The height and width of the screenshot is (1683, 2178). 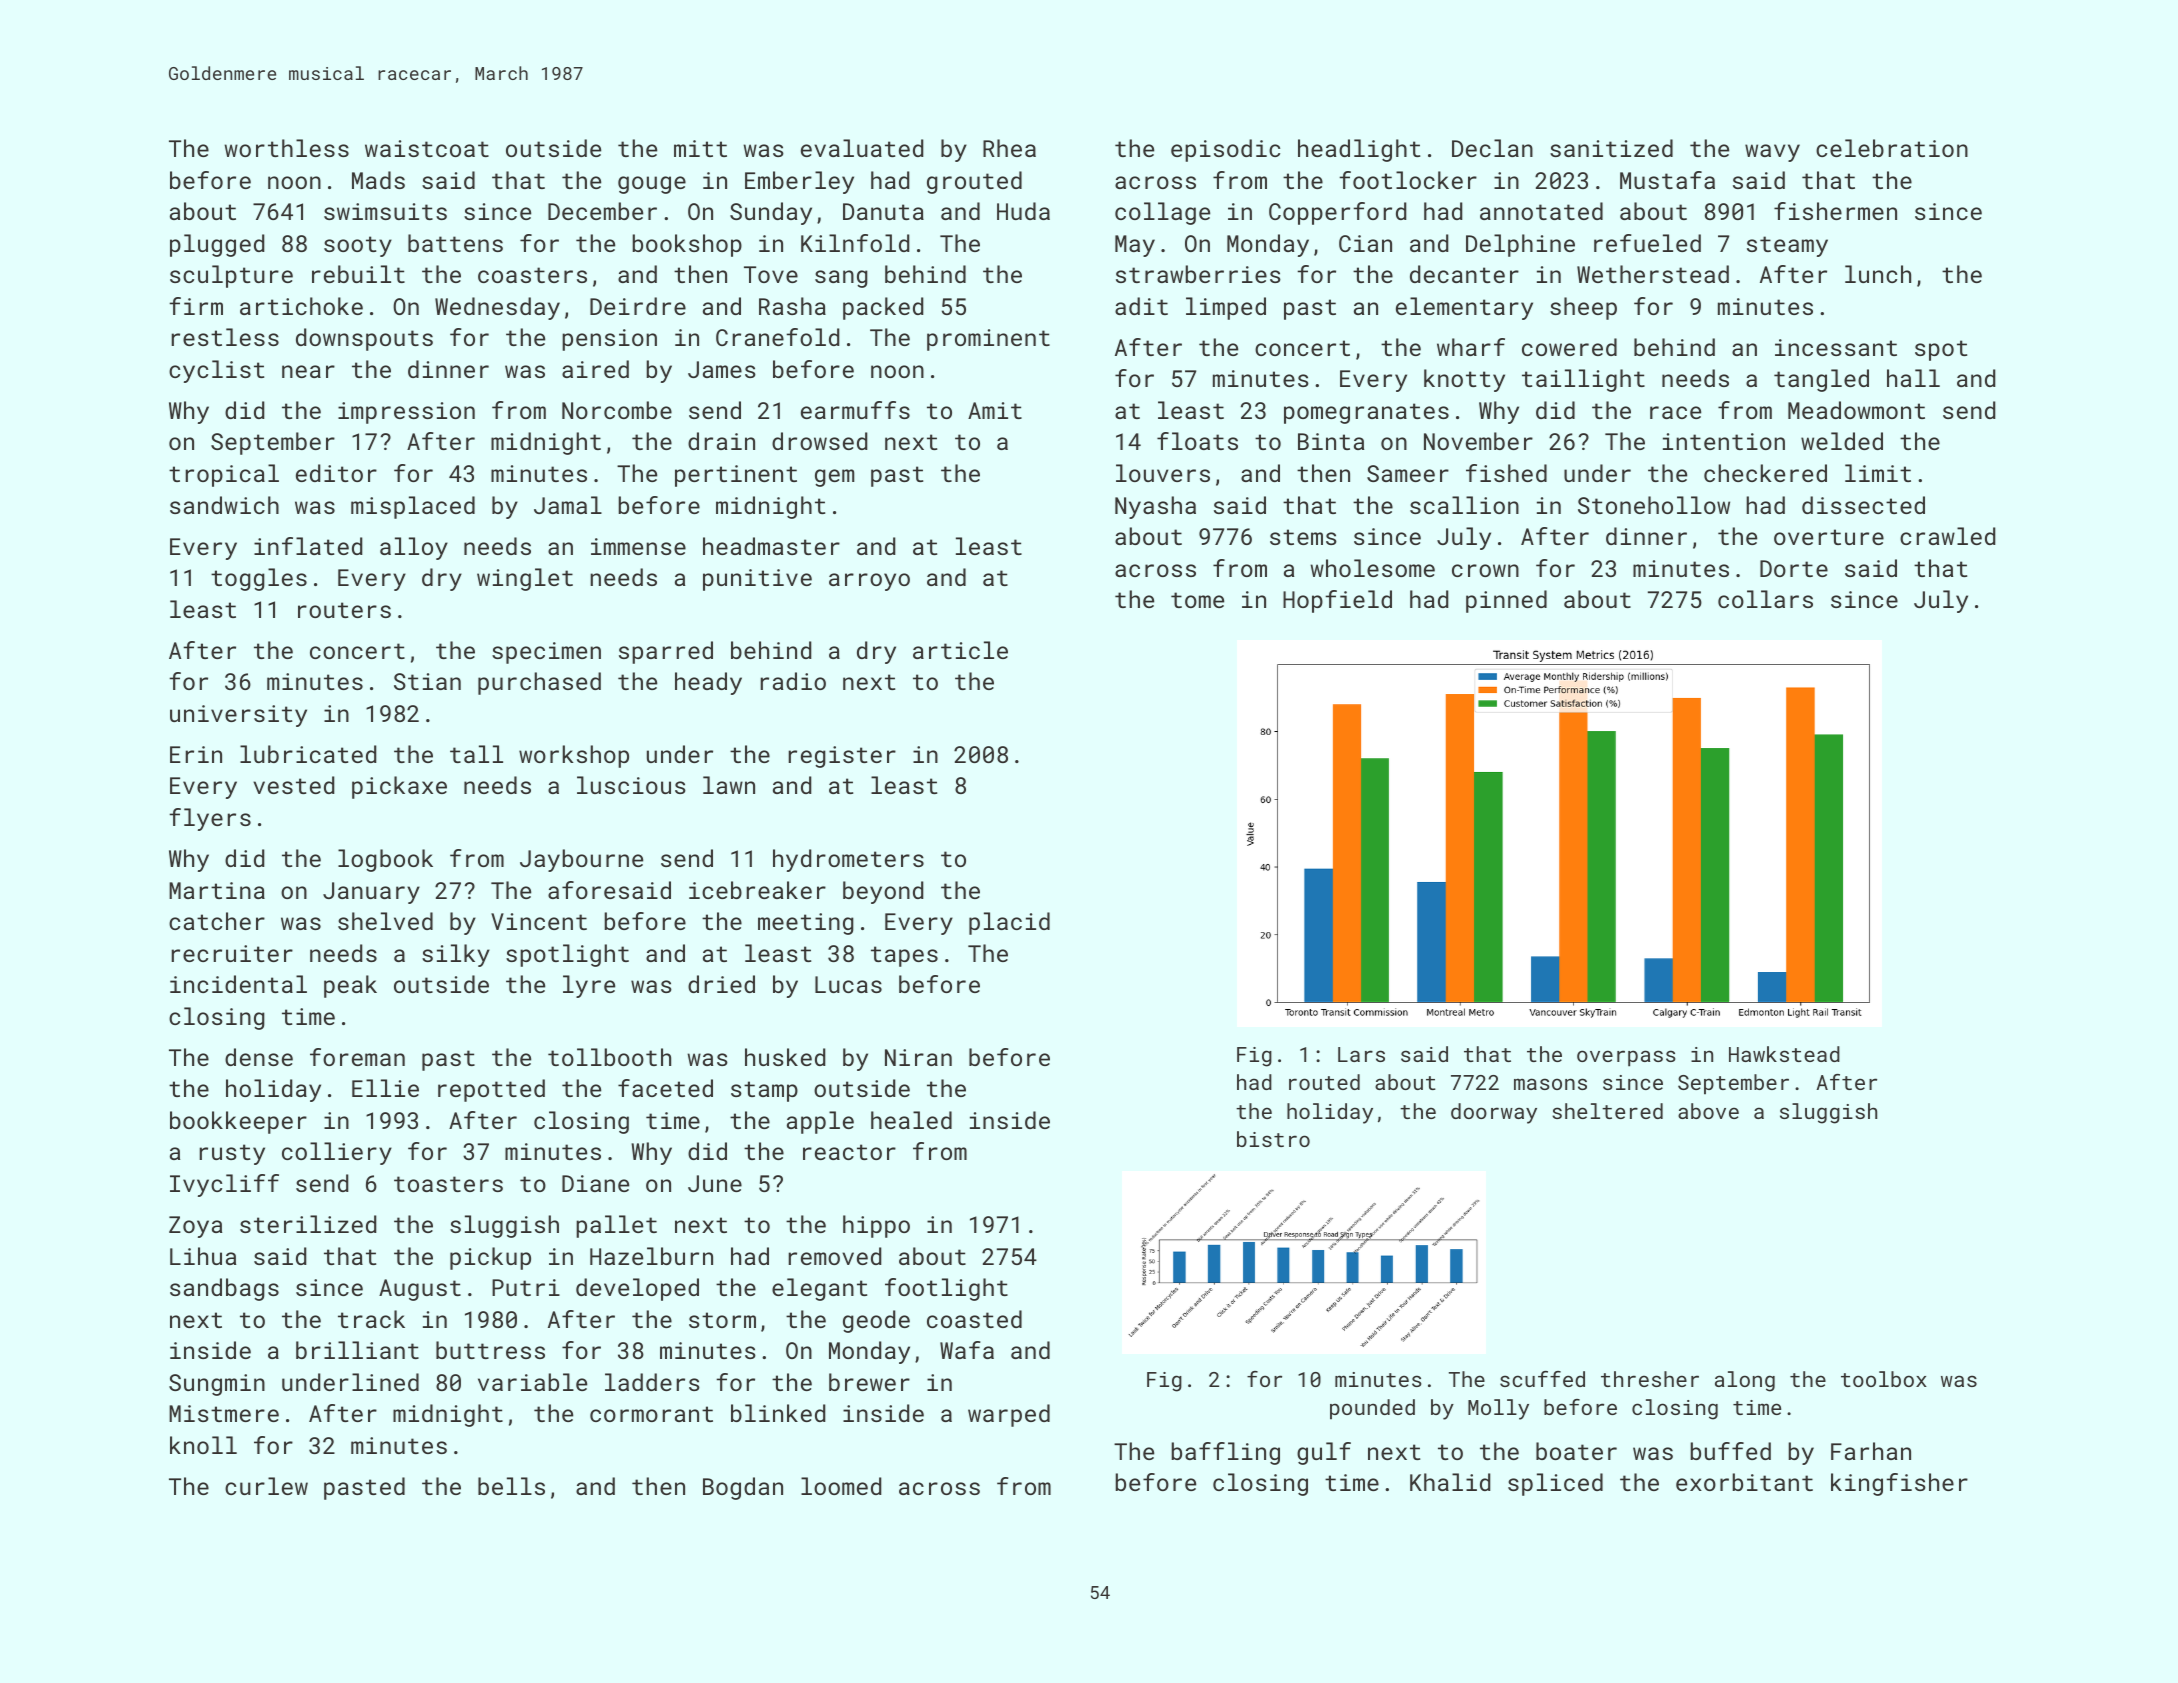 I want to click on firm, so click(x=196, y=306).
